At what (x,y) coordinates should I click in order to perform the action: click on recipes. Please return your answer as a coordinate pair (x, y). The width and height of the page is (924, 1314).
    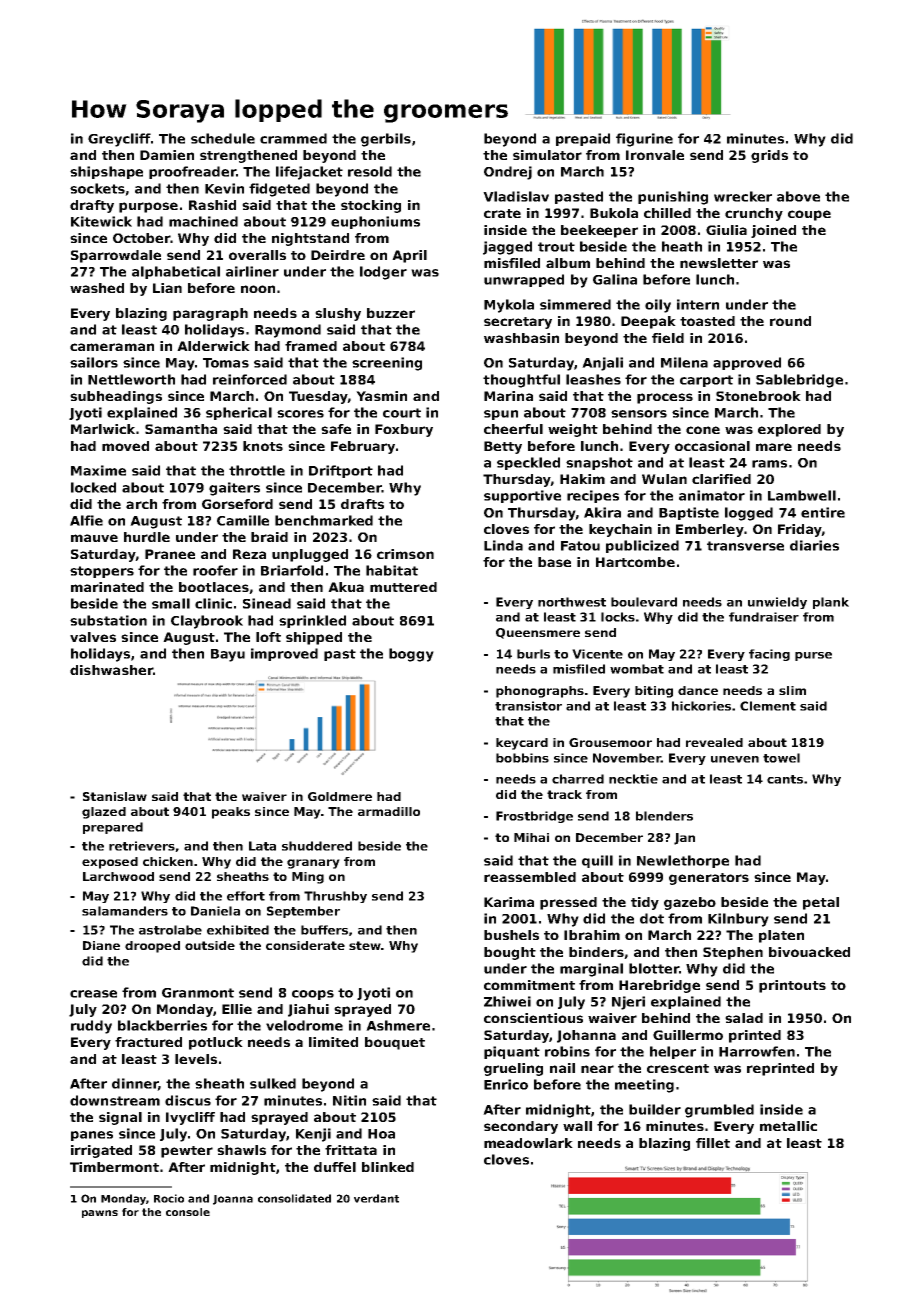
    Looking at the image, I should click on (593, 496).
